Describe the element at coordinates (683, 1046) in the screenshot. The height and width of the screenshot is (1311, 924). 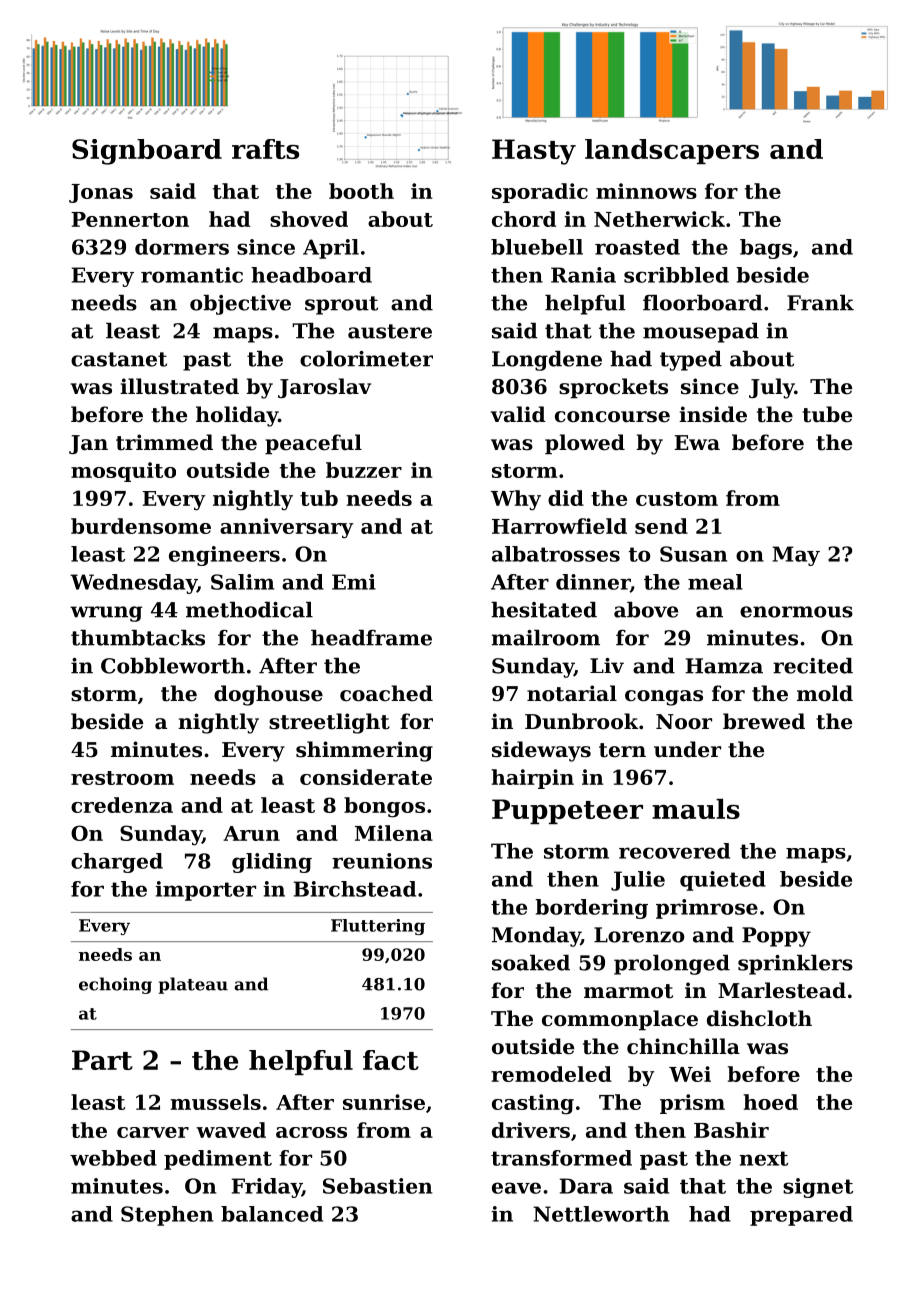
I see `chinchilla` at that location.
